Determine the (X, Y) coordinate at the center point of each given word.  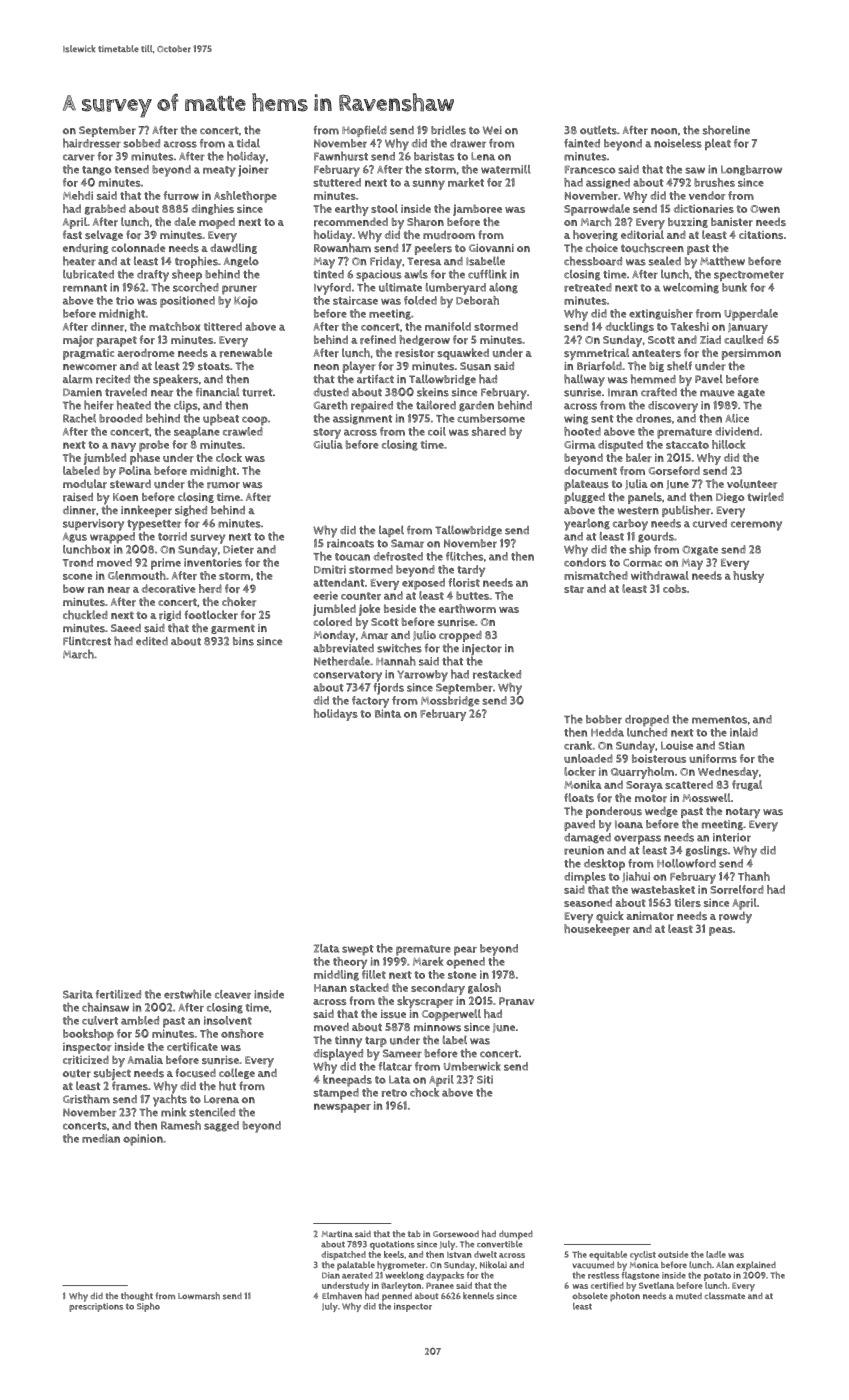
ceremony (756, 526)
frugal (747, 785)
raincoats (350, 543)
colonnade (138, 247)
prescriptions (96, 1307)
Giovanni (491, 248)
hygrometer (401, 1266)
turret (257, 393)
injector (482, 649)
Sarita (78, 994)
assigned (608, 183)
